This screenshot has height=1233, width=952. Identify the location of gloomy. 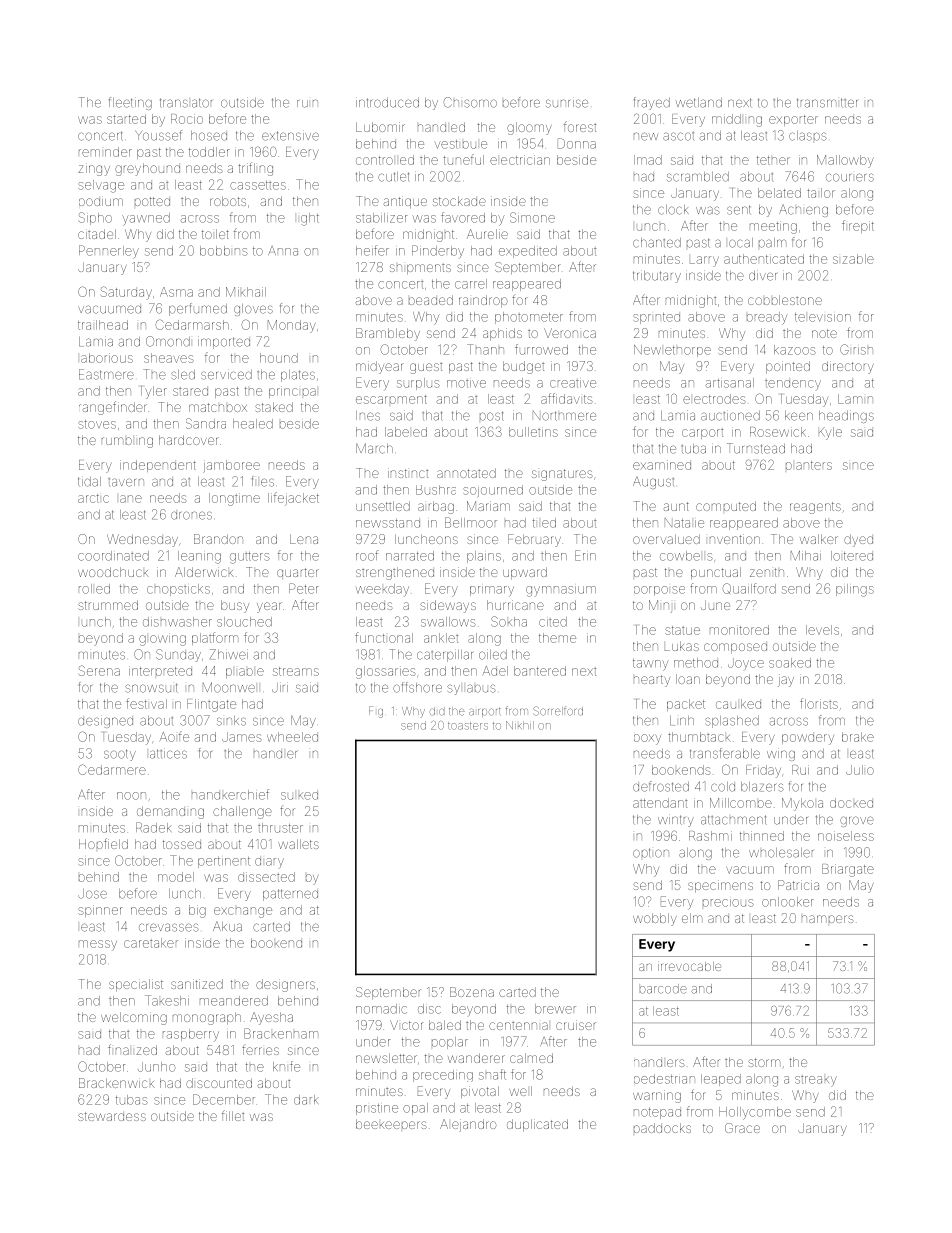
(529, 128).
